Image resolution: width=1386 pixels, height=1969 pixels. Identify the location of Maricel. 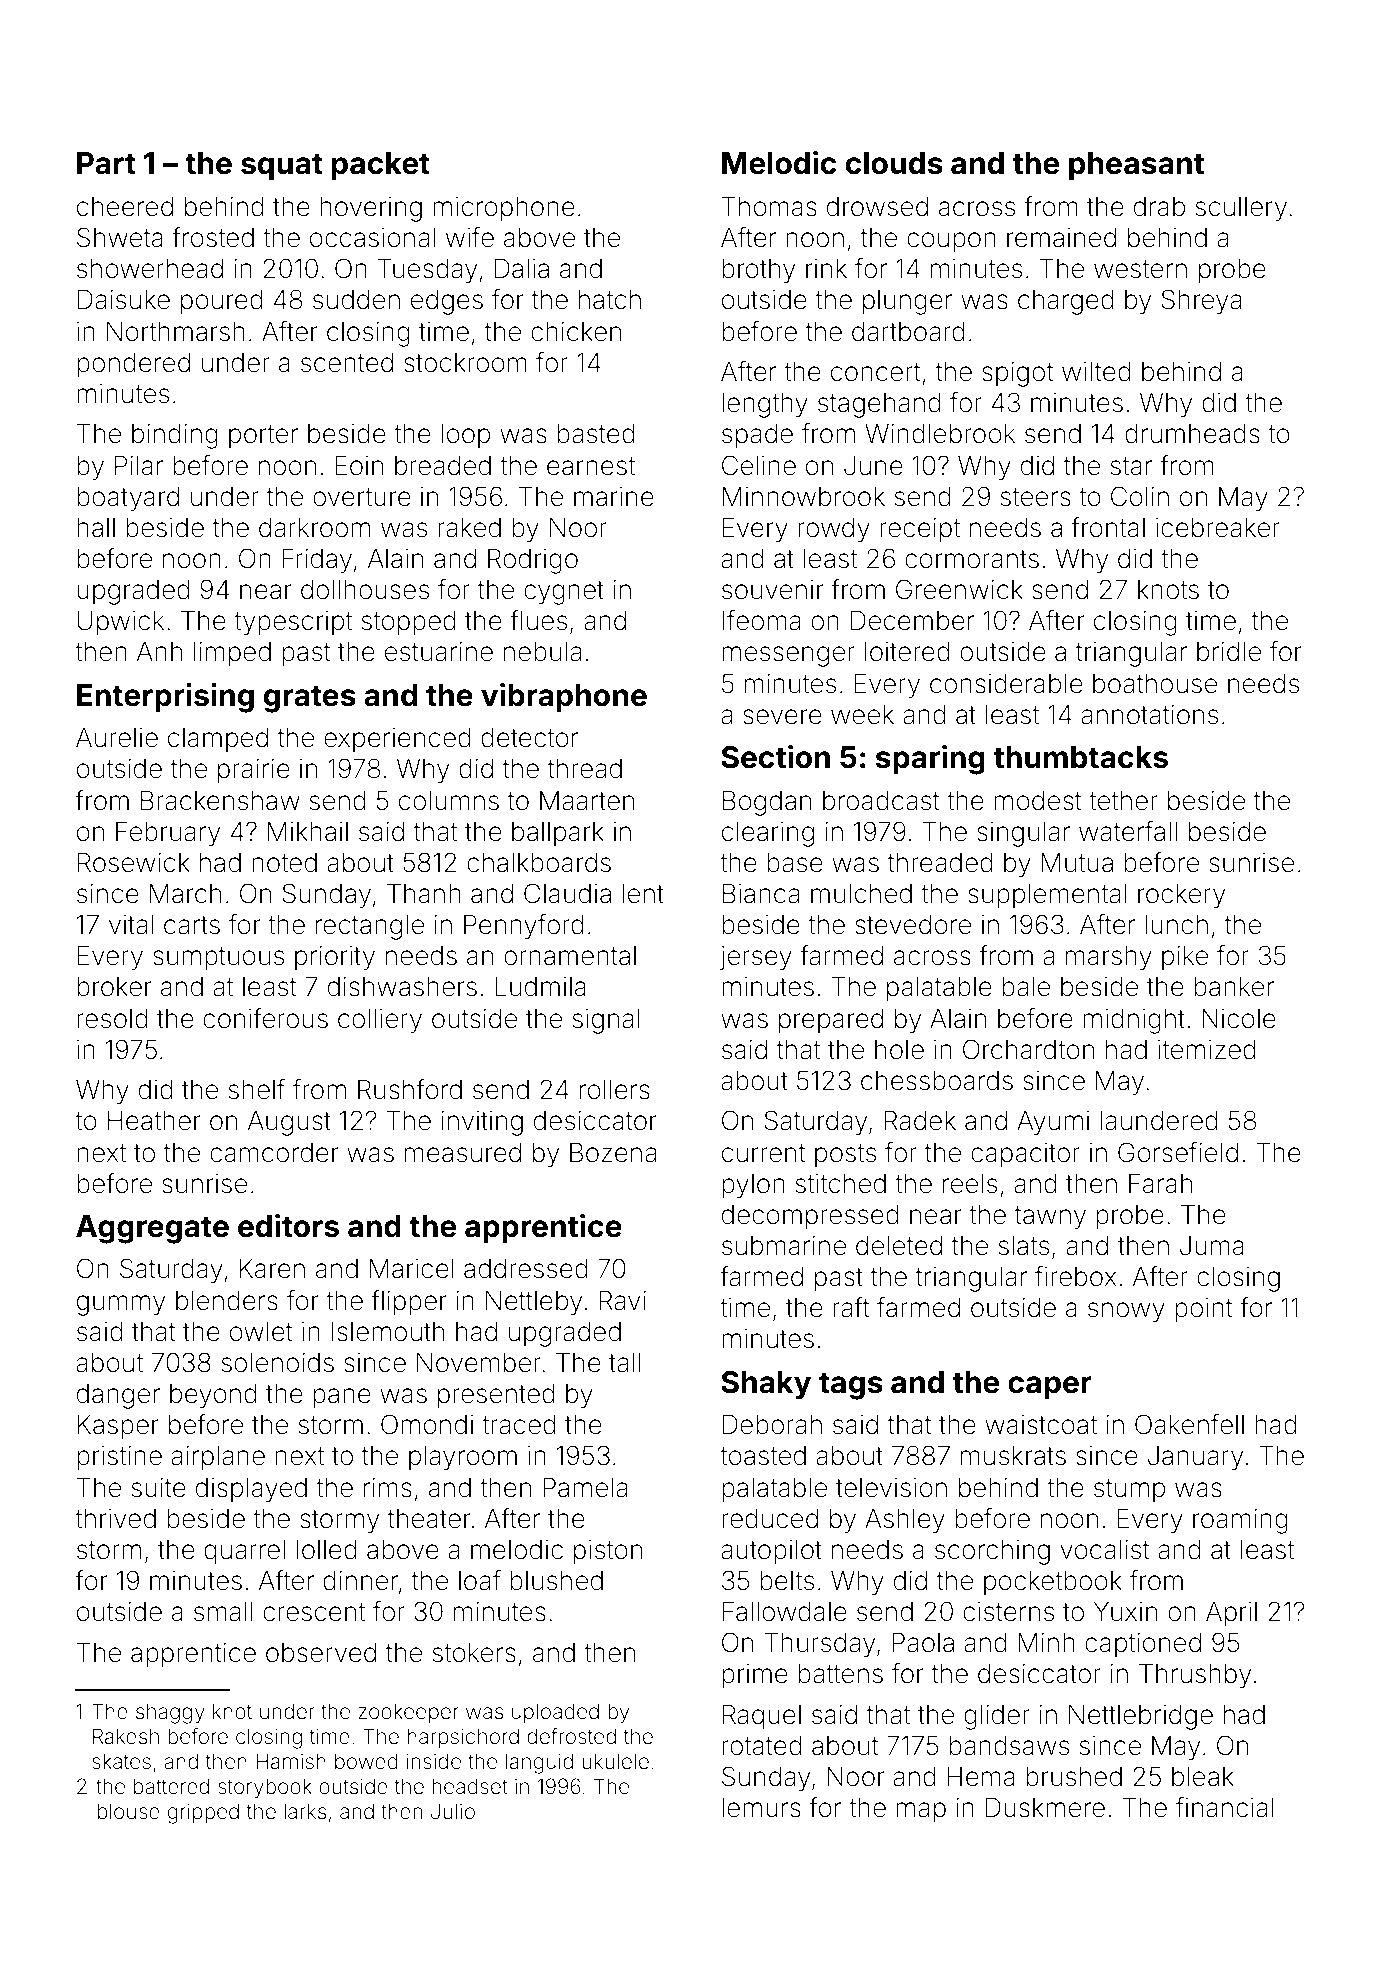
(412, 1269).
